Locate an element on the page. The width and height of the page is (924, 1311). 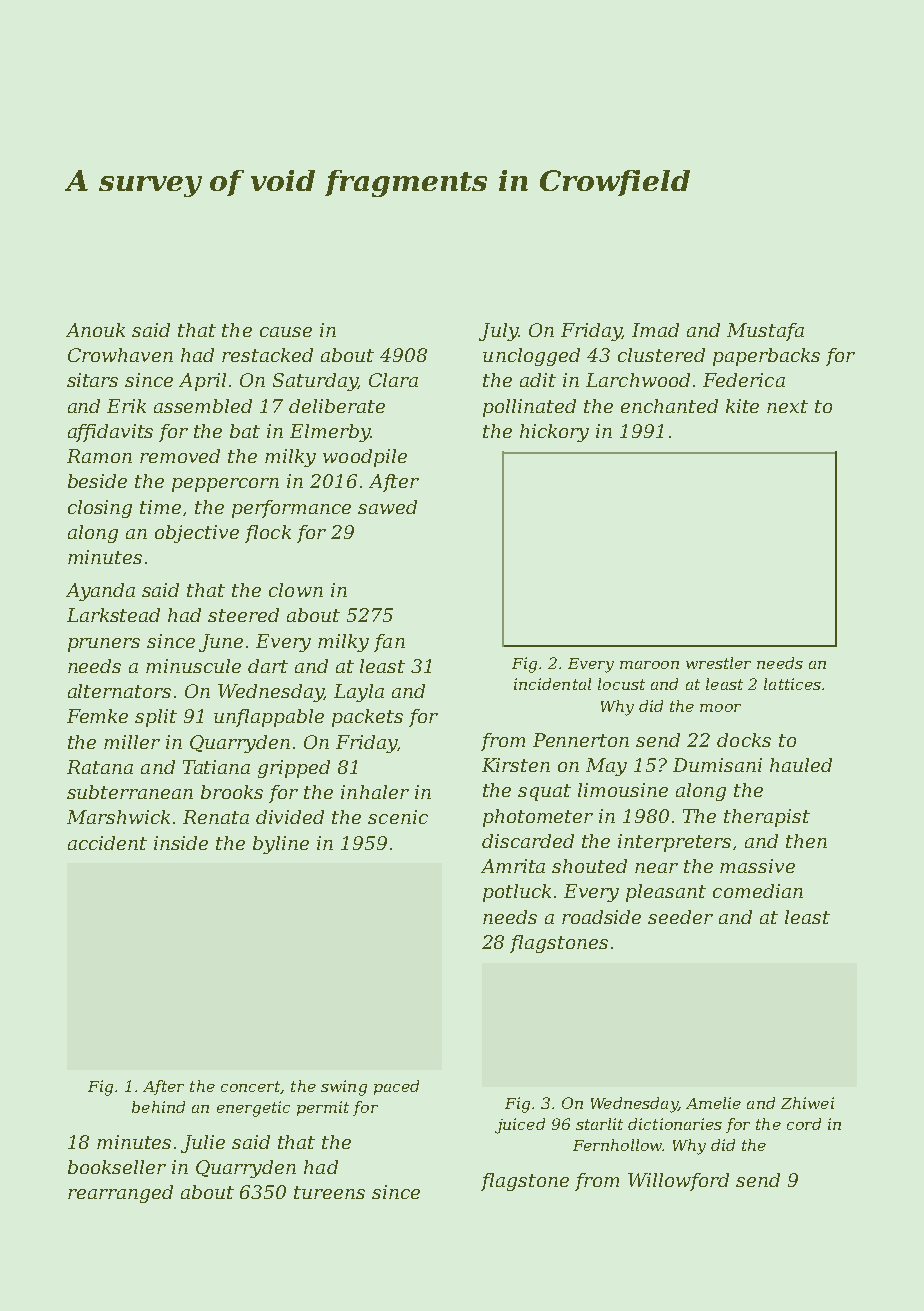
steered is located at coordinates (243, 615).
